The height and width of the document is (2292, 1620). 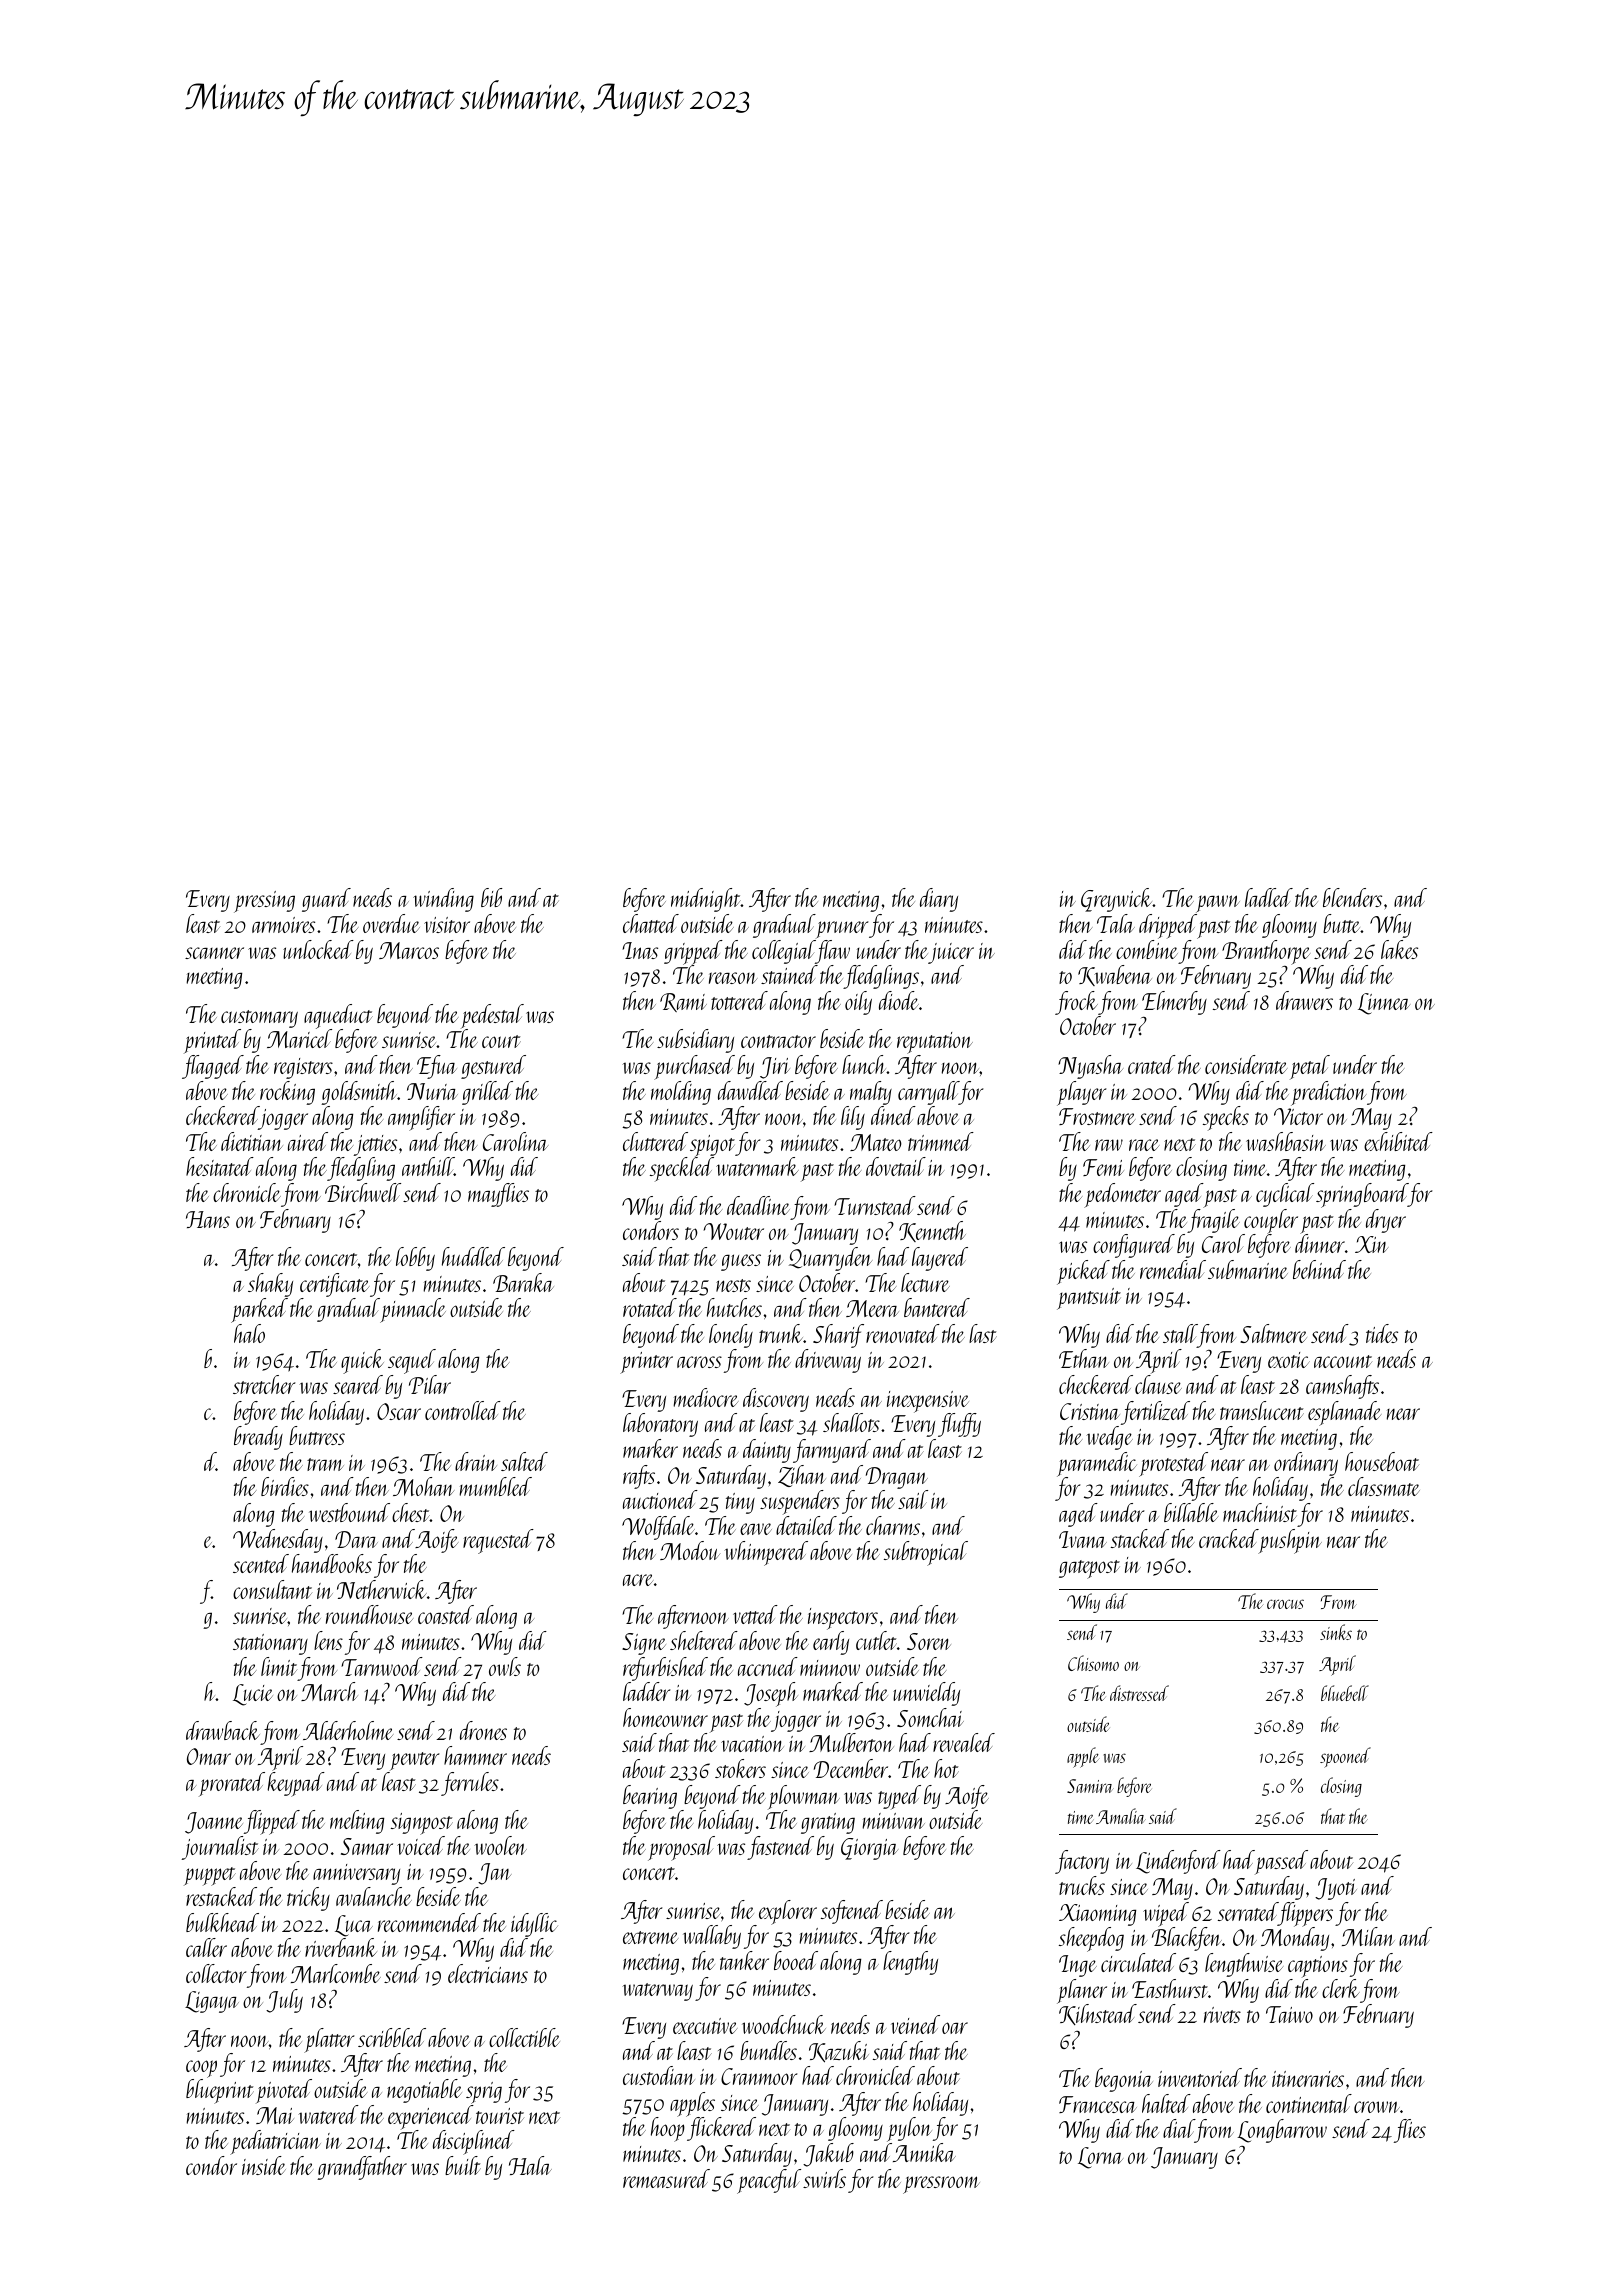 What do you see at coordinates (1304, 1000) in the document?
I see `drawers` at bounding box center [1304, 1000].
